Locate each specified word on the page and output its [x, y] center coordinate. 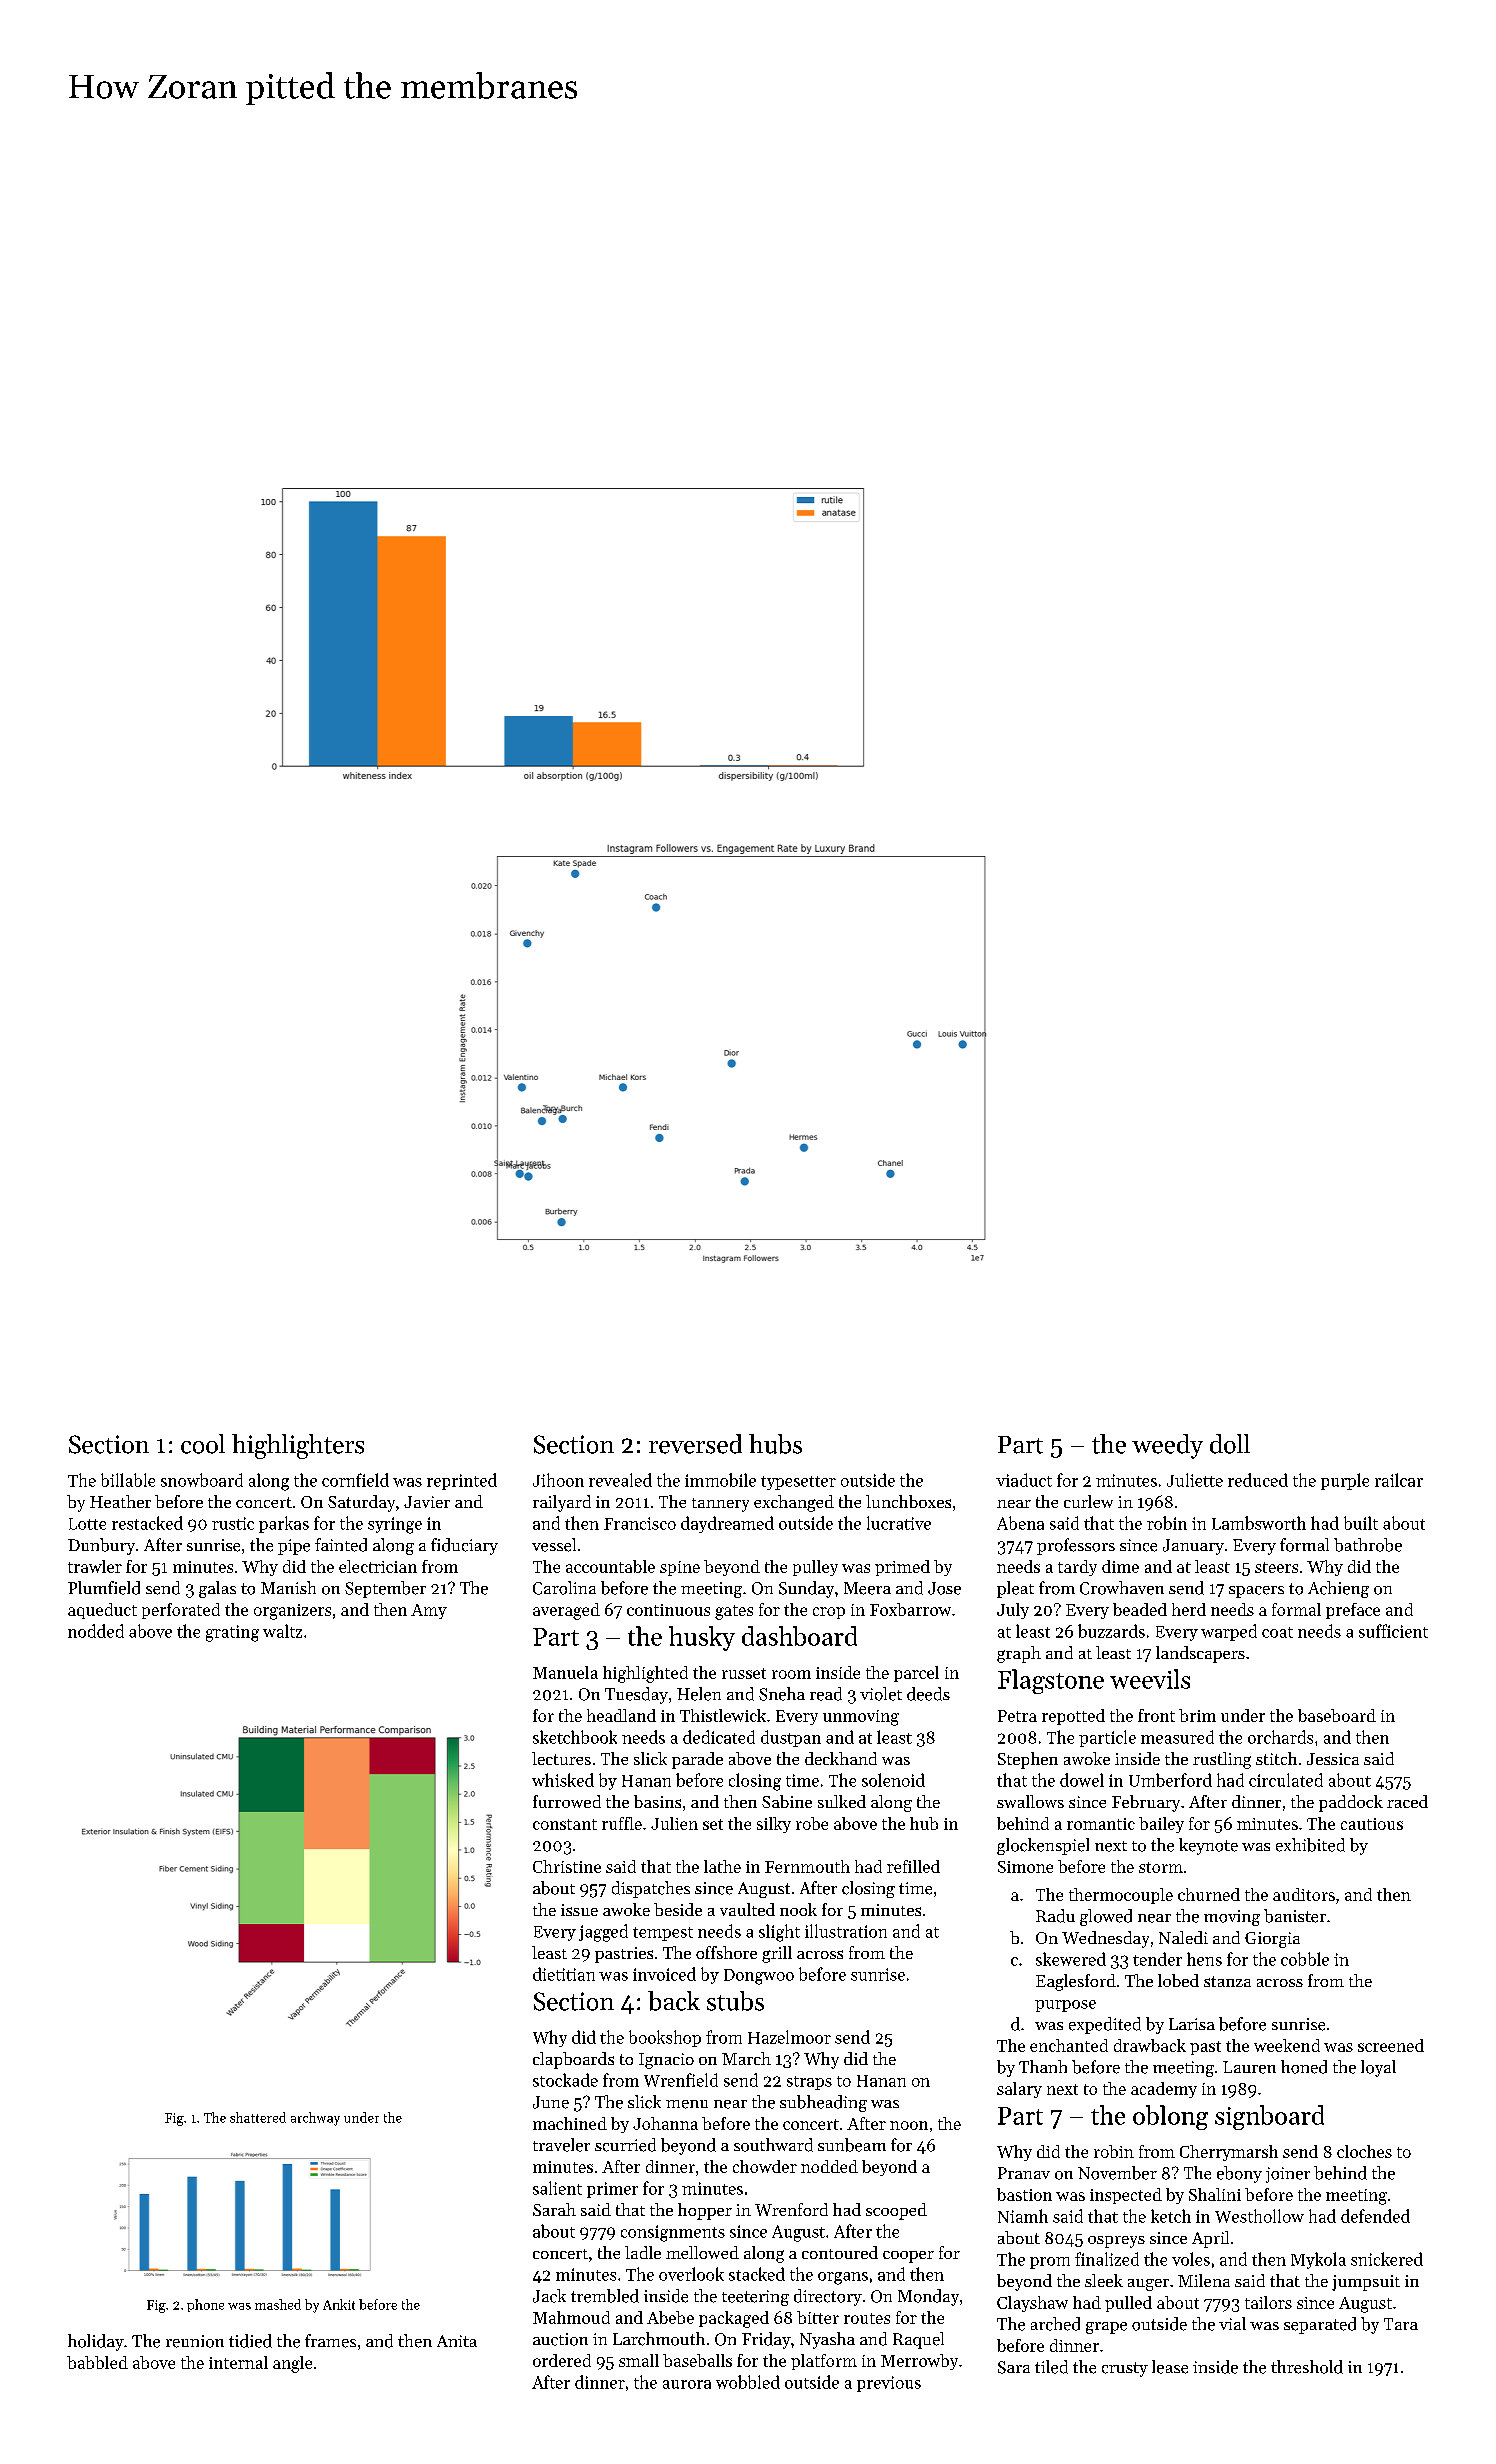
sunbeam [852, 2145]
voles [1191, 2259]
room [791, 1674]
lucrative [899, 1523]
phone [205, 2305]
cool [203, 1444]
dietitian [564, 1974]
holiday [96, 2342]
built [1361, 1523]
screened [1391, 2045]
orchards [1280, 1737]
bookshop [665, 2038]
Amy [429, 1611]
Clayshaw [1032, 2304]
